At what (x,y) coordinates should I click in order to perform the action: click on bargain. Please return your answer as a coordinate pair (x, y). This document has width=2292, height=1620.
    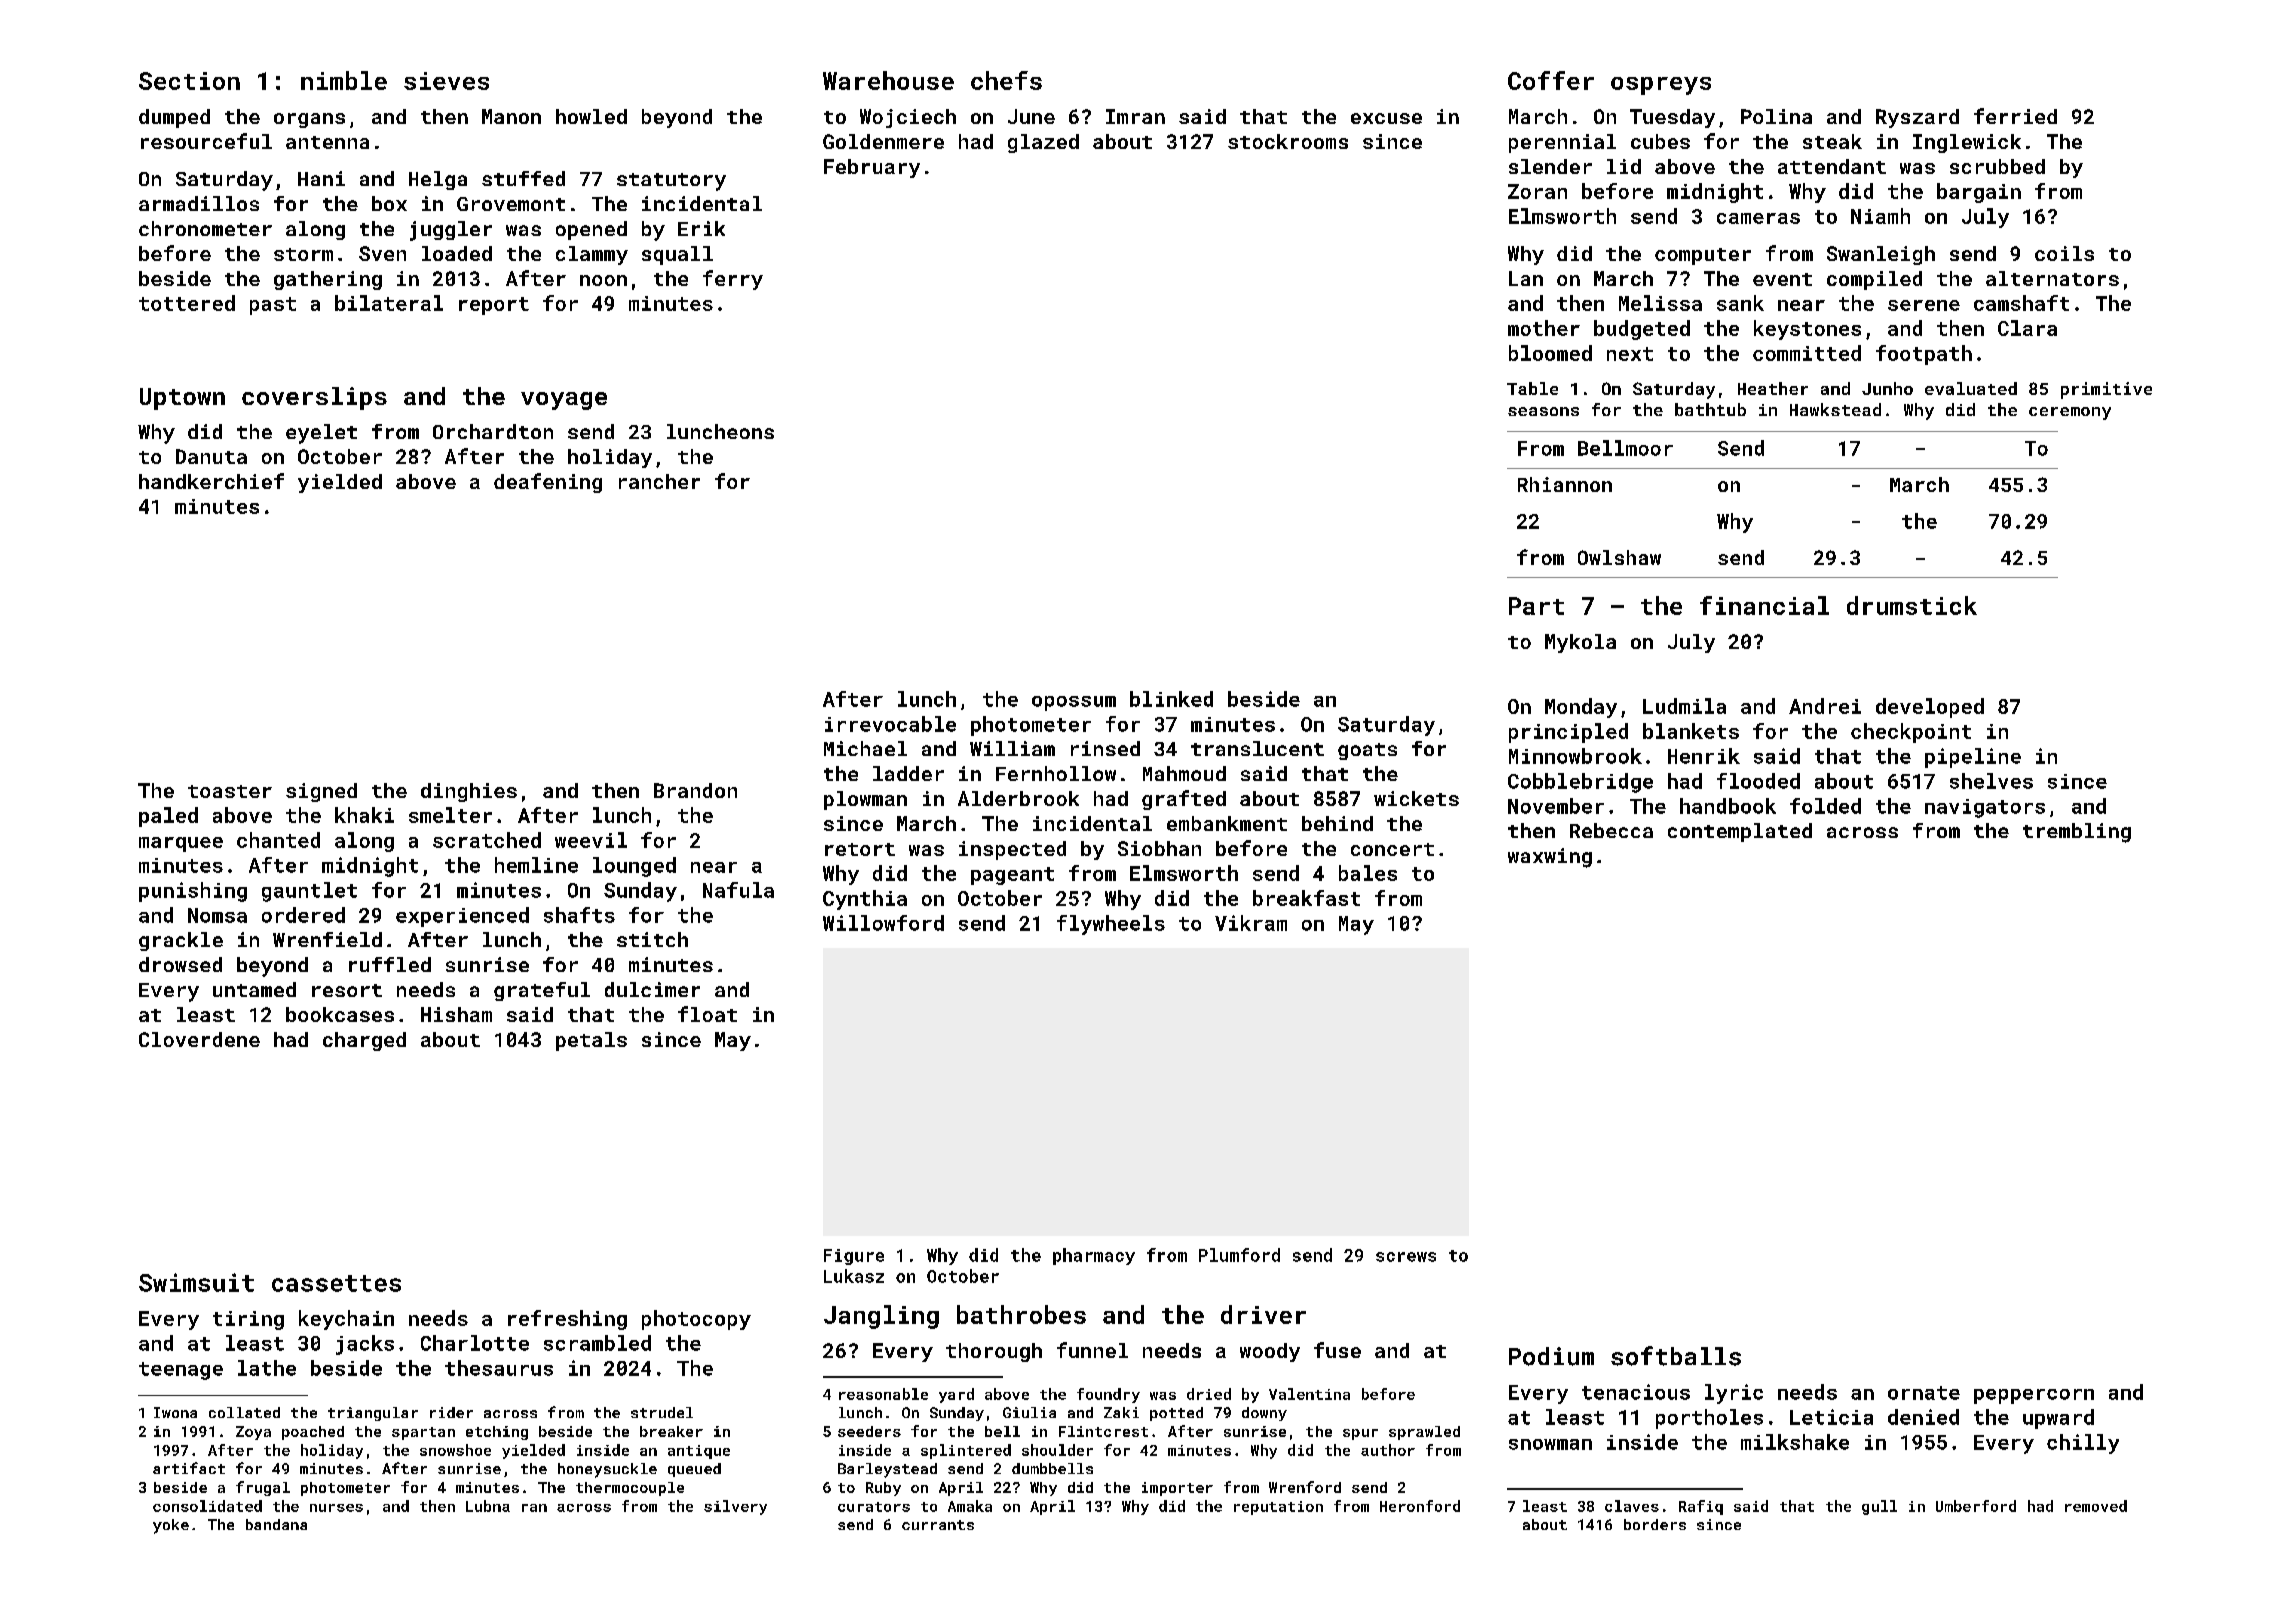
    Looking at the image, I should click on (1979, 193).
